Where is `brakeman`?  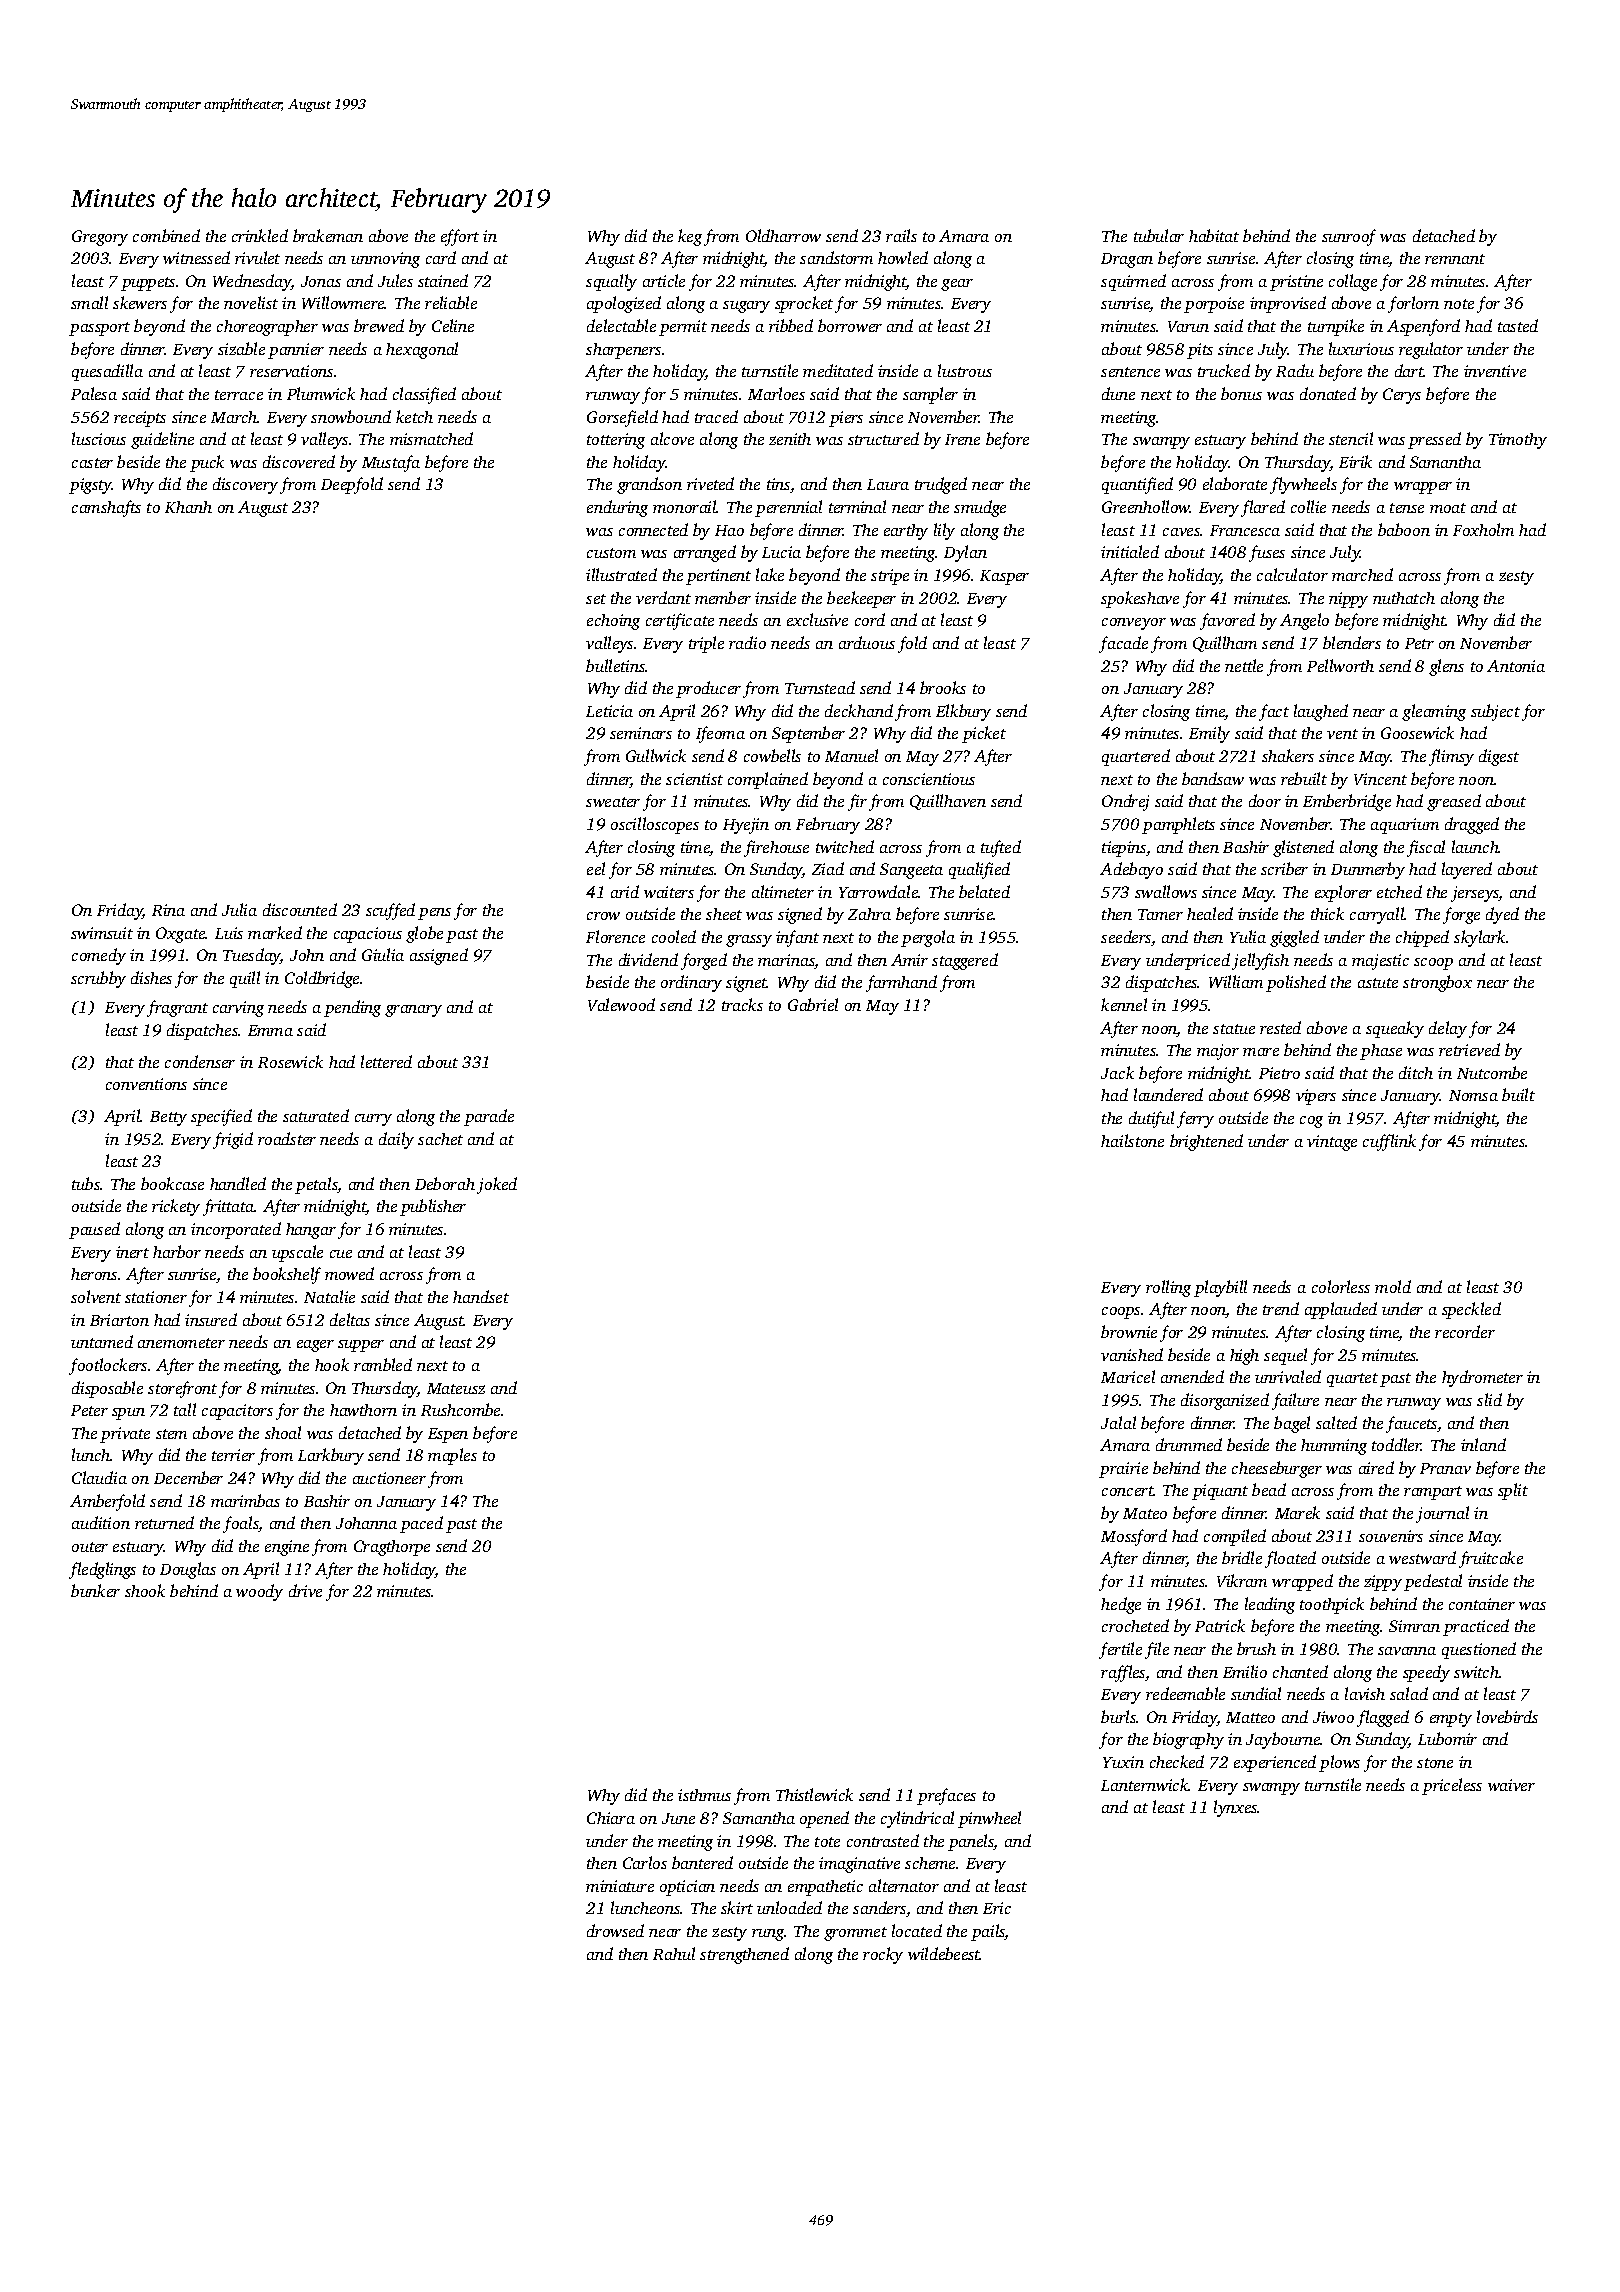
brakeman is located at coordinates (328, 235).
